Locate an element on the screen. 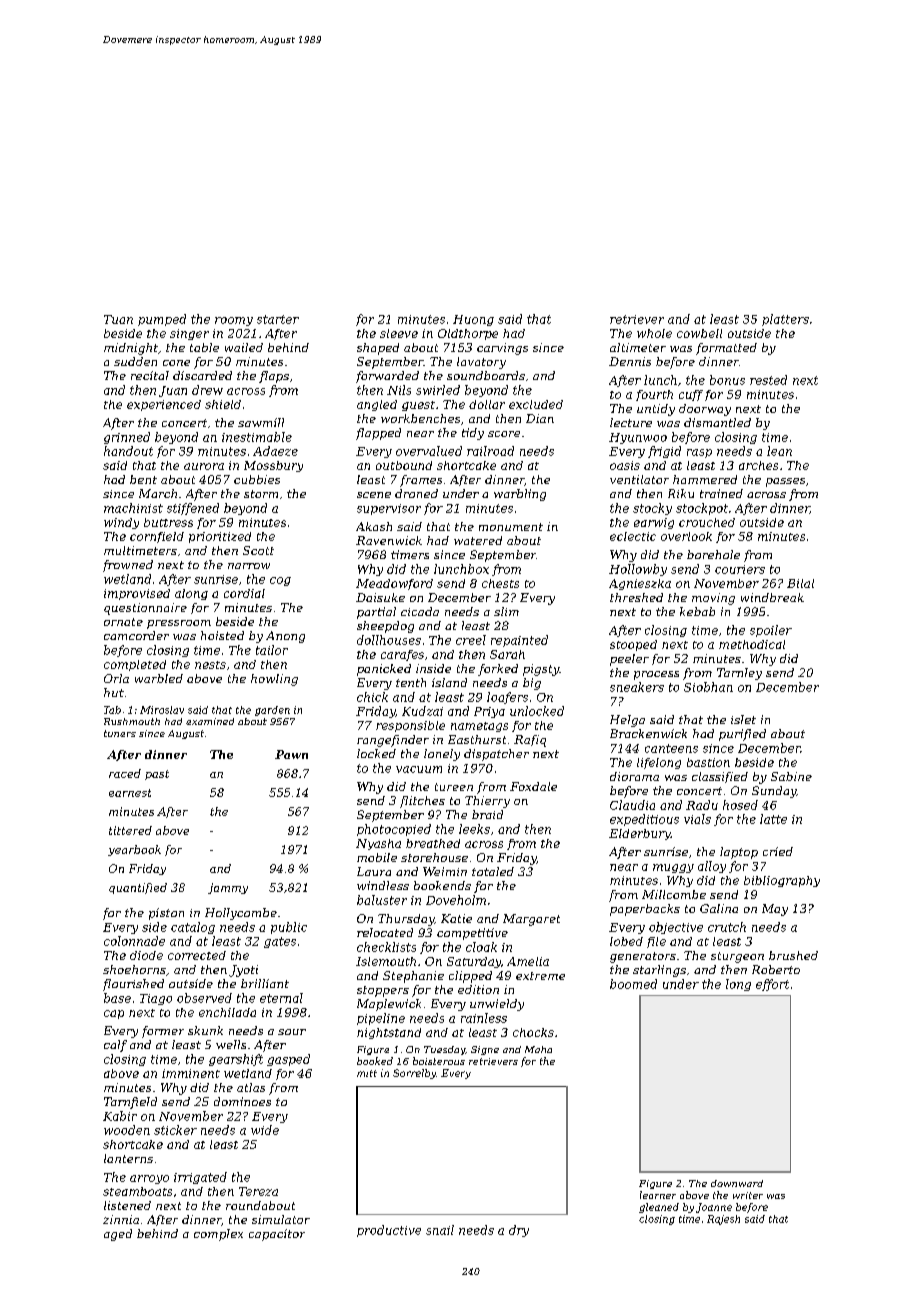 The height and width of the screenshot is (1308, 924). cried is located at coordinates (778, 851).
